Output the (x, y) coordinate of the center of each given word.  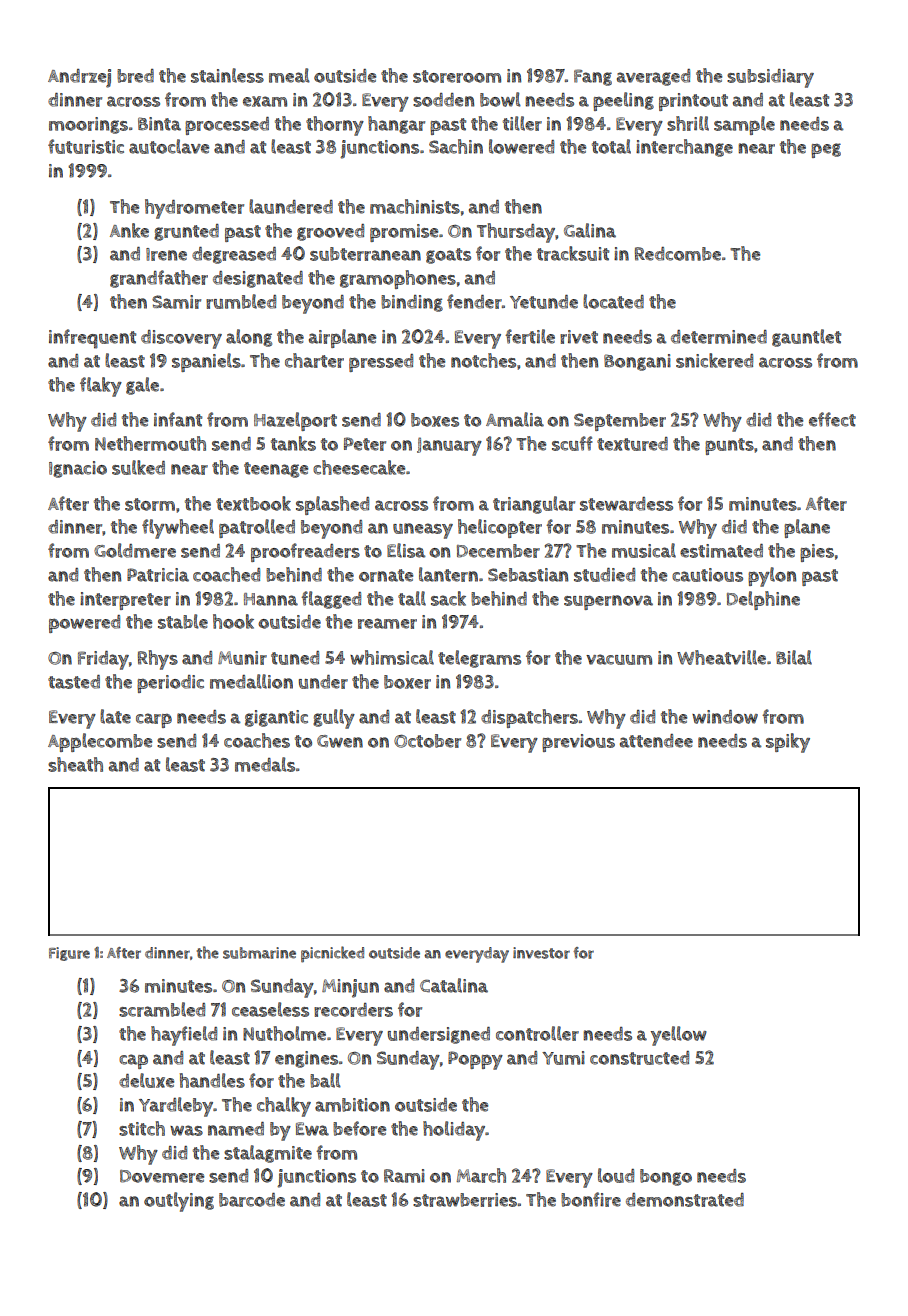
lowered (521, 146)
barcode (252, 1200)
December (498, 551)
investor (541, 953)
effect (832, 419)
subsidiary (770, 78)
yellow (679, 1036)
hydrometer (194, 209)
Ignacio (78, 469)
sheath (75, 764)
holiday (454, 1131)
